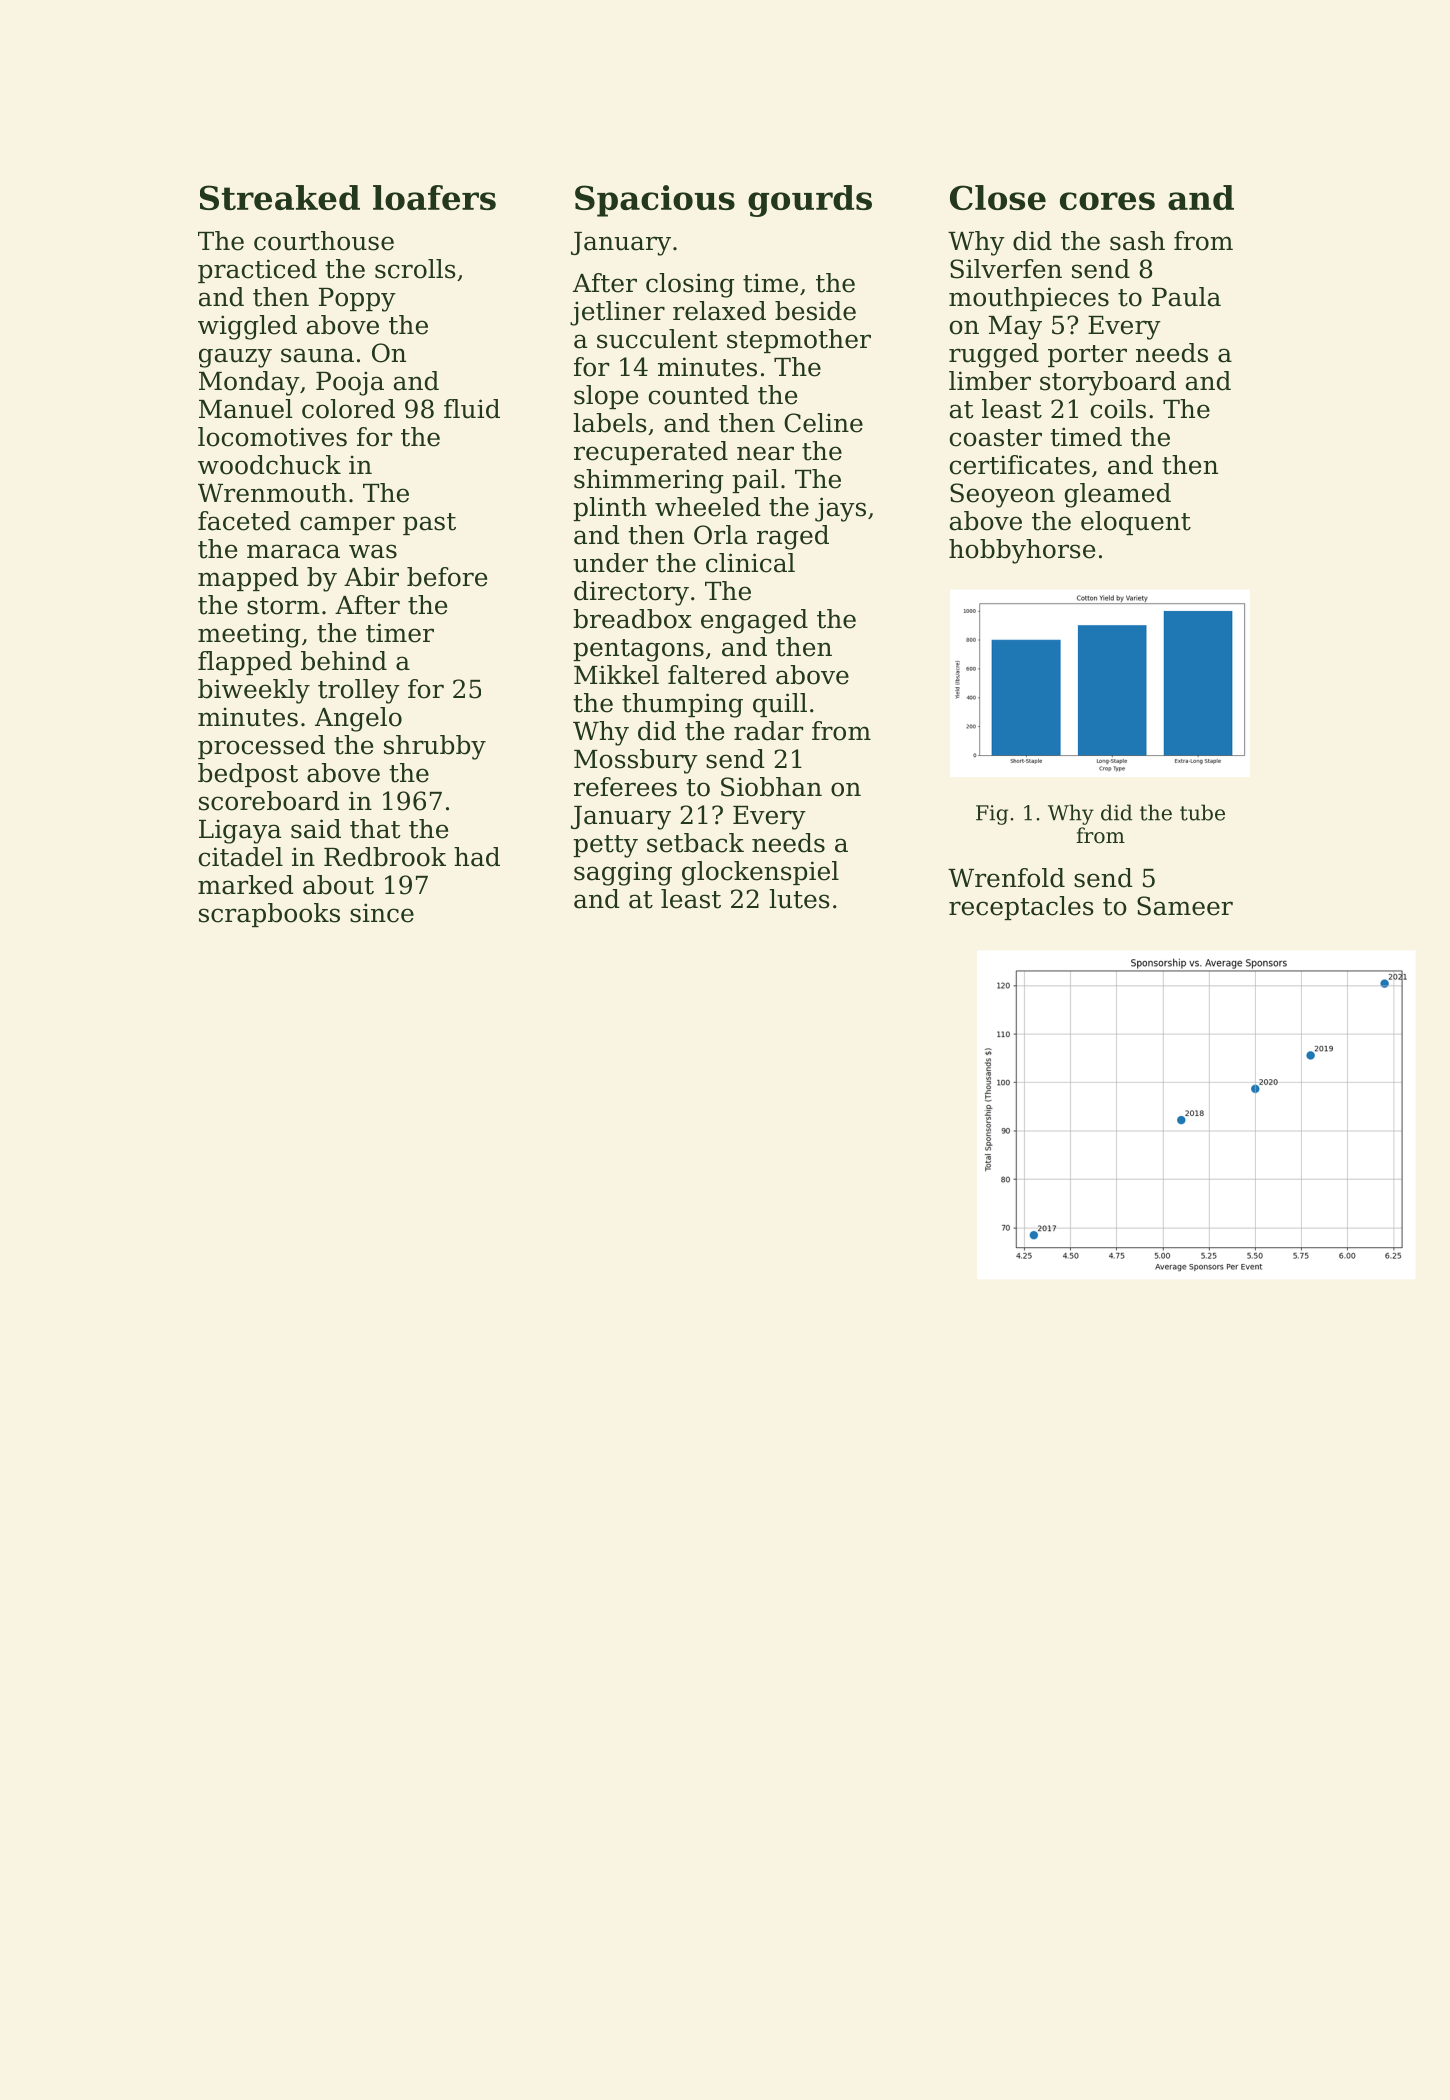 The width and height of the screenshot is (1450, 2100). I want to click on plinth, so click(610, 509).
